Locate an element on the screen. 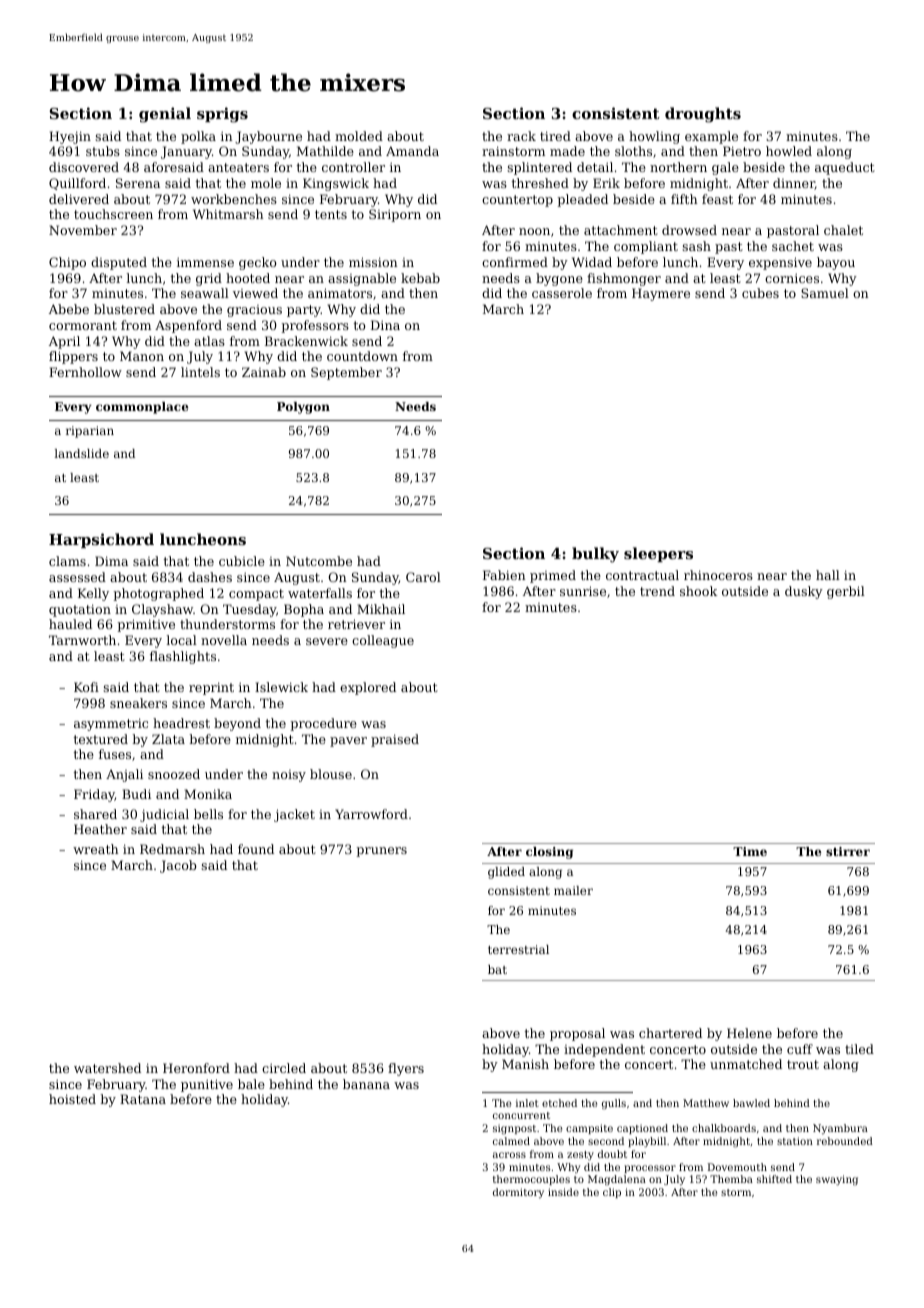  Nutcombe is located at coordinates (319, 561).
